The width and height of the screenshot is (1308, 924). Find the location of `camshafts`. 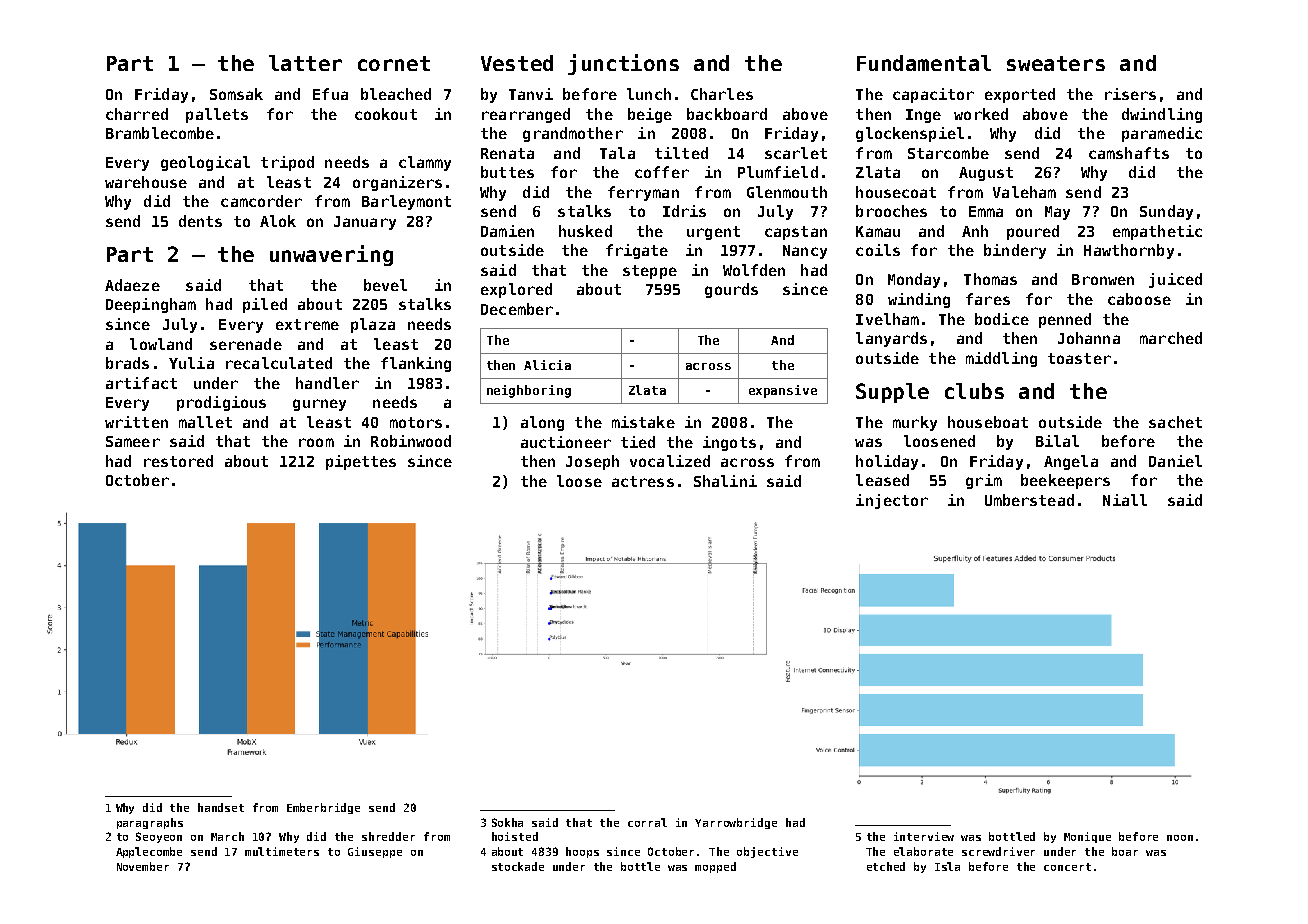

camshafts is located at coordinates (1129, 153).
